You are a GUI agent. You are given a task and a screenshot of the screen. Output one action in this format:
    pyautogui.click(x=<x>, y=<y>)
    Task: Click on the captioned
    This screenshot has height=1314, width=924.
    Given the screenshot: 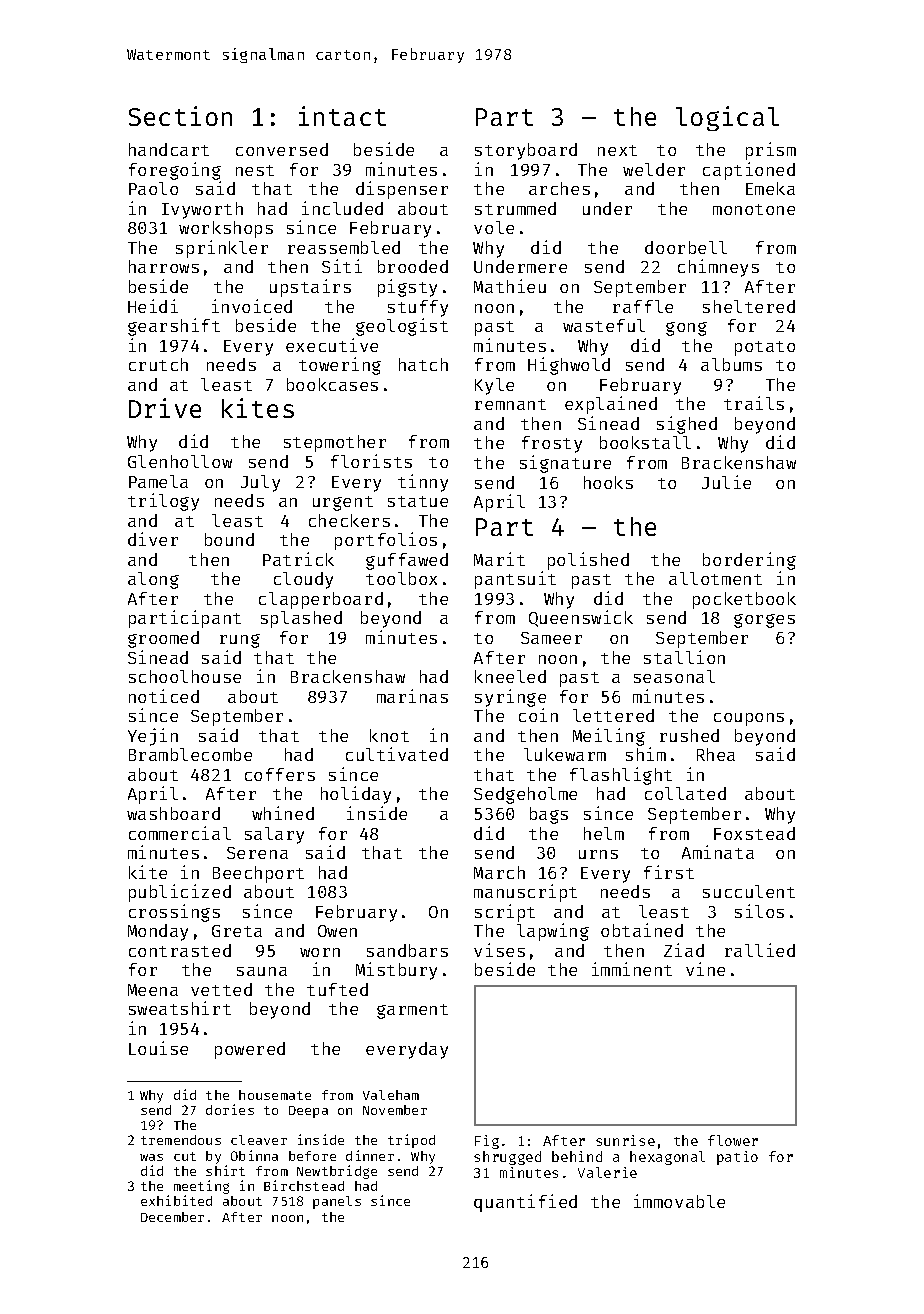 What is the action you would take?
    pyautogui.click(x=749, y=171)
